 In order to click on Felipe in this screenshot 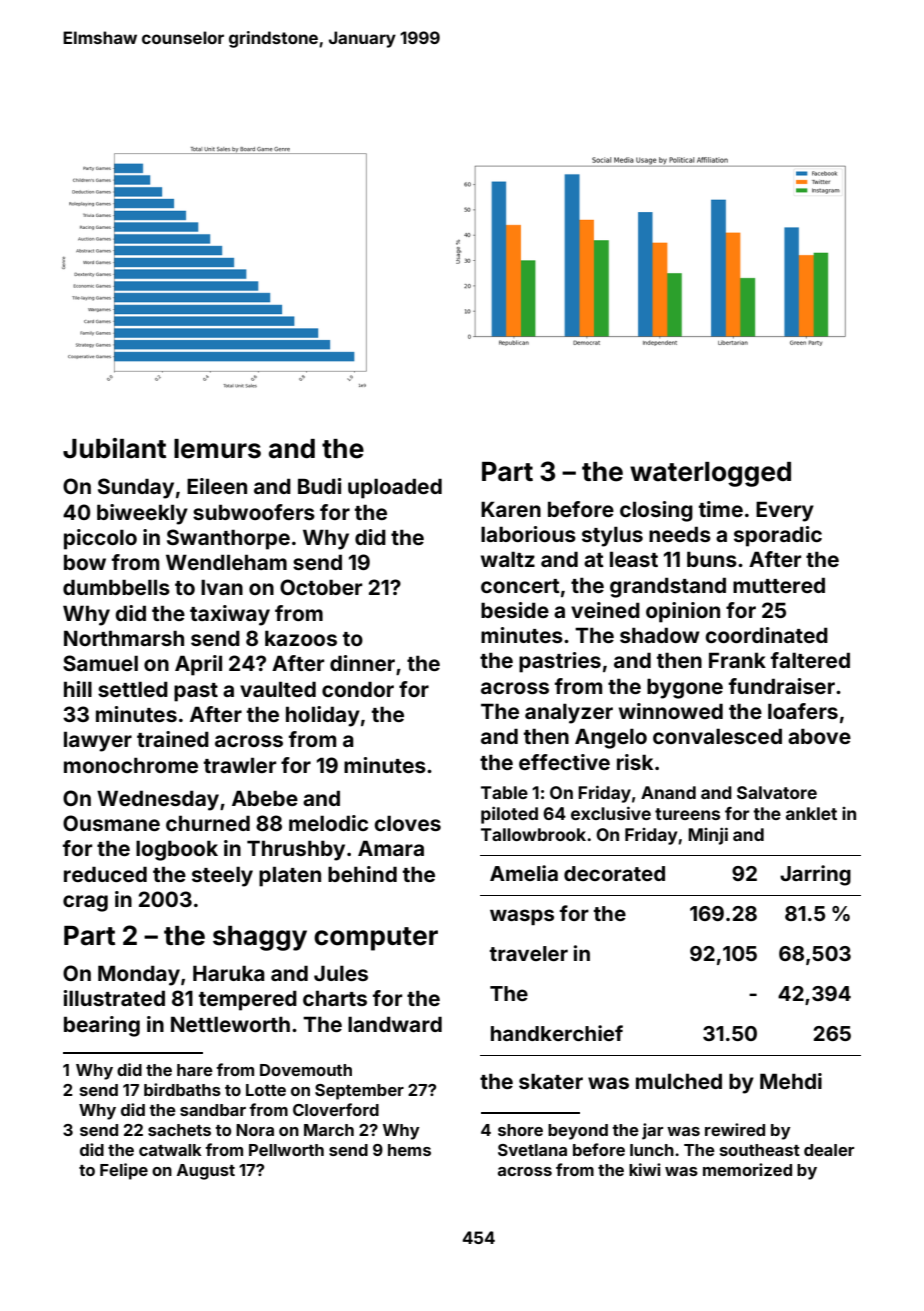, I will do `click(124, 1171)`.
